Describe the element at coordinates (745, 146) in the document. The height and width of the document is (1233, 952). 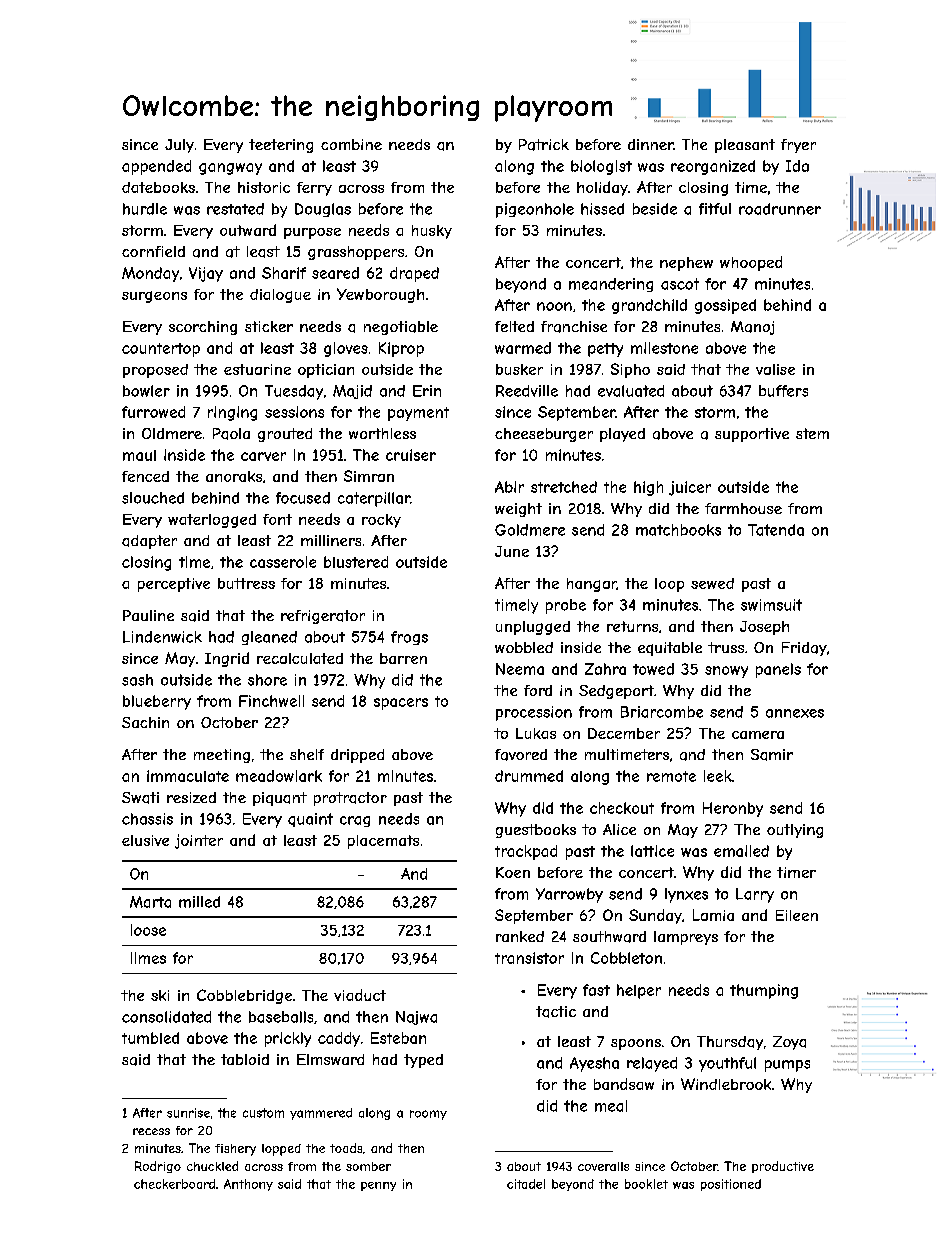
I see `pleasant` at that location.
